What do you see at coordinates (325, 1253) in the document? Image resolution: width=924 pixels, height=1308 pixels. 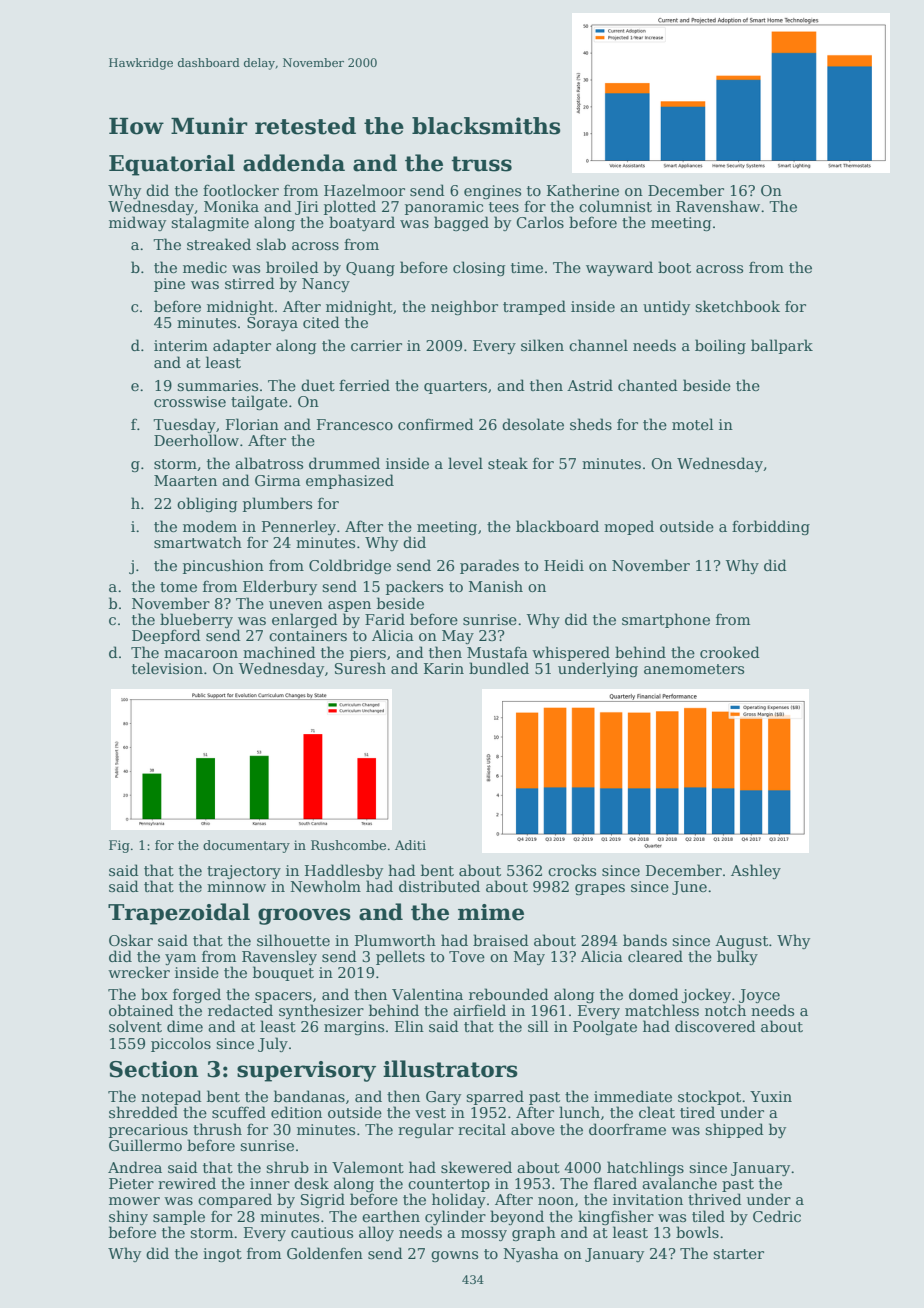 I see `Goldenfen` at bounding box center [325, 1253].
